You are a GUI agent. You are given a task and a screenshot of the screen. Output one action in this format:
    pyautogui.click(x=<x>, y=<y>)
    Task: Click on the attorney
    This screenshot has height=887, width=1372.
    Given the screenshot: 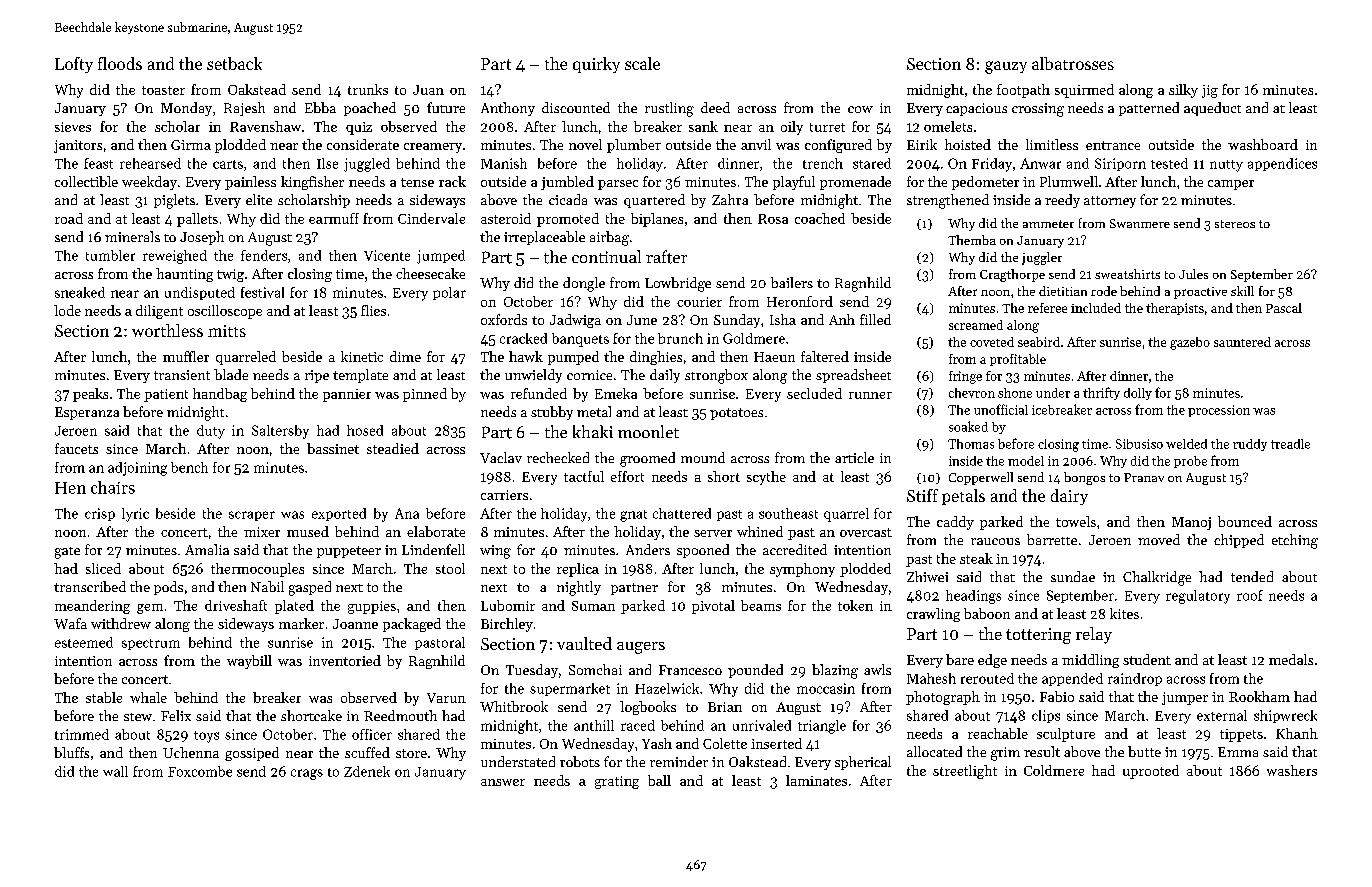 What is the action you would take?
    pyautogui.click(x=1110, y=202)
